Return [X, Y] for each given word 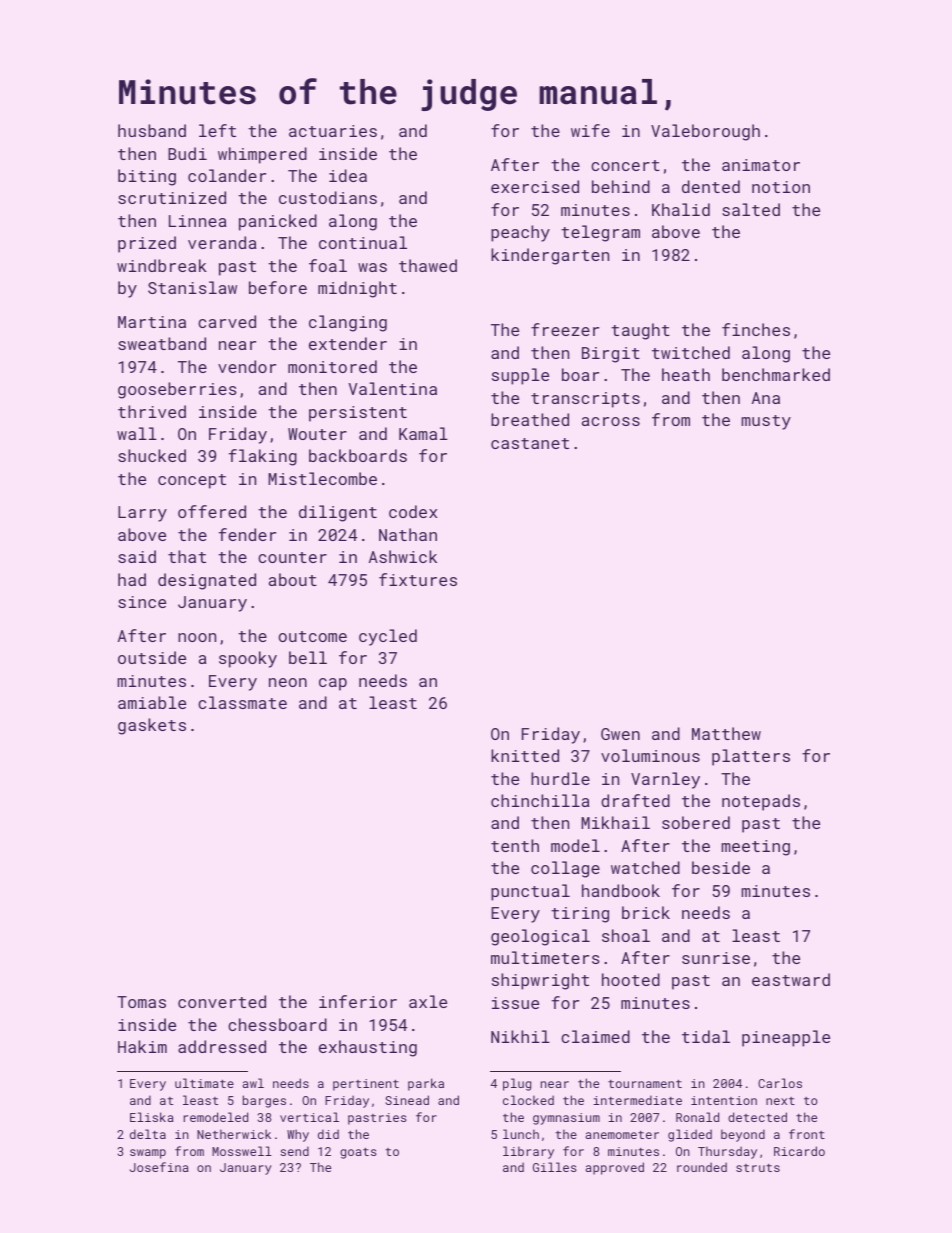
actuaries [333, 131]
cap [333, 684]
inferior [358, 1001]
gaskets [152, 726]
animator [761, 165]
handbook [621, 890]
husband [152, 130]
